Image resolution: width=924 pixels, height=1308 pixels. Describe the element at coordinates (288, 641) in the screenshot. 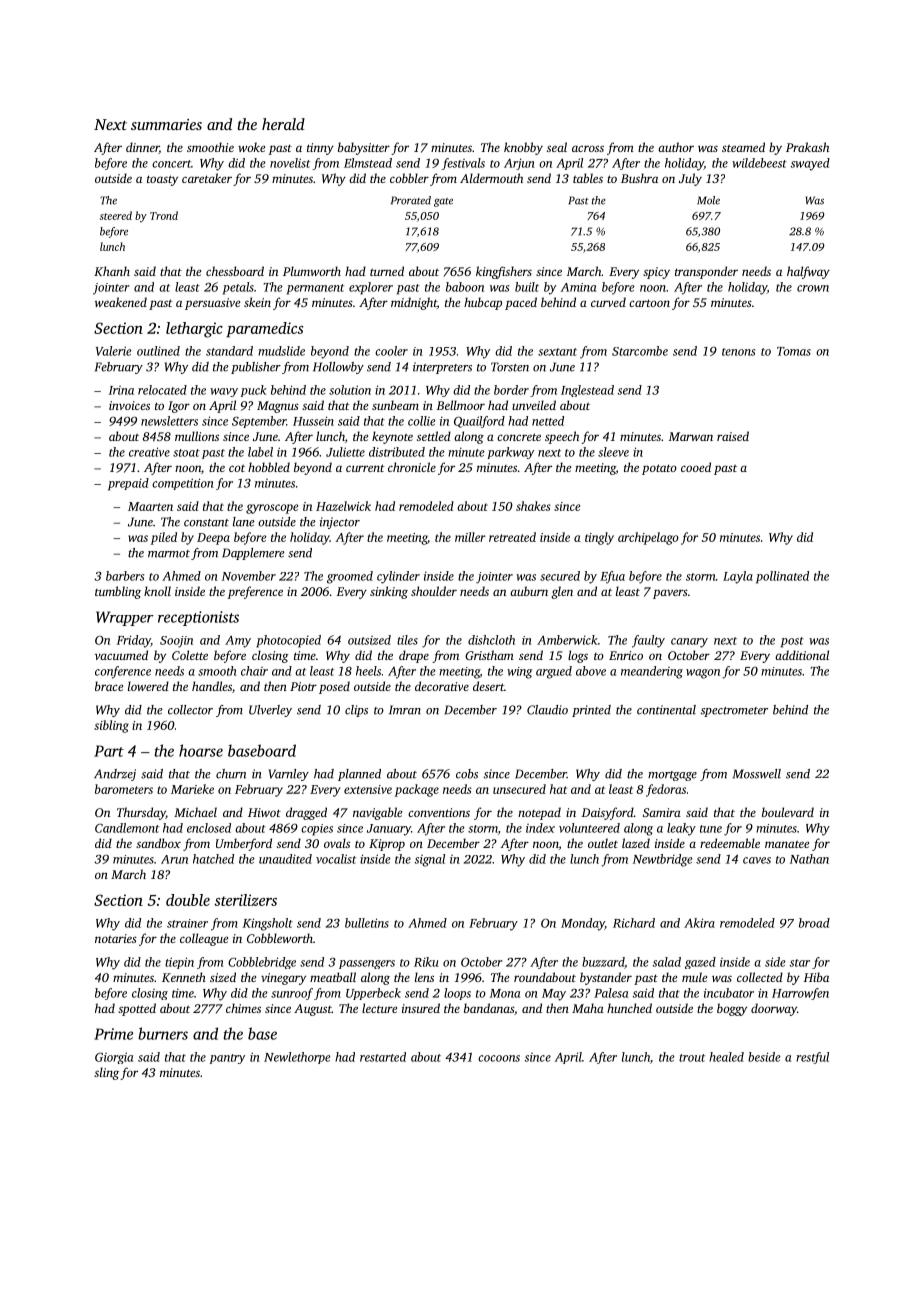

I see `photocopied` at that location.
